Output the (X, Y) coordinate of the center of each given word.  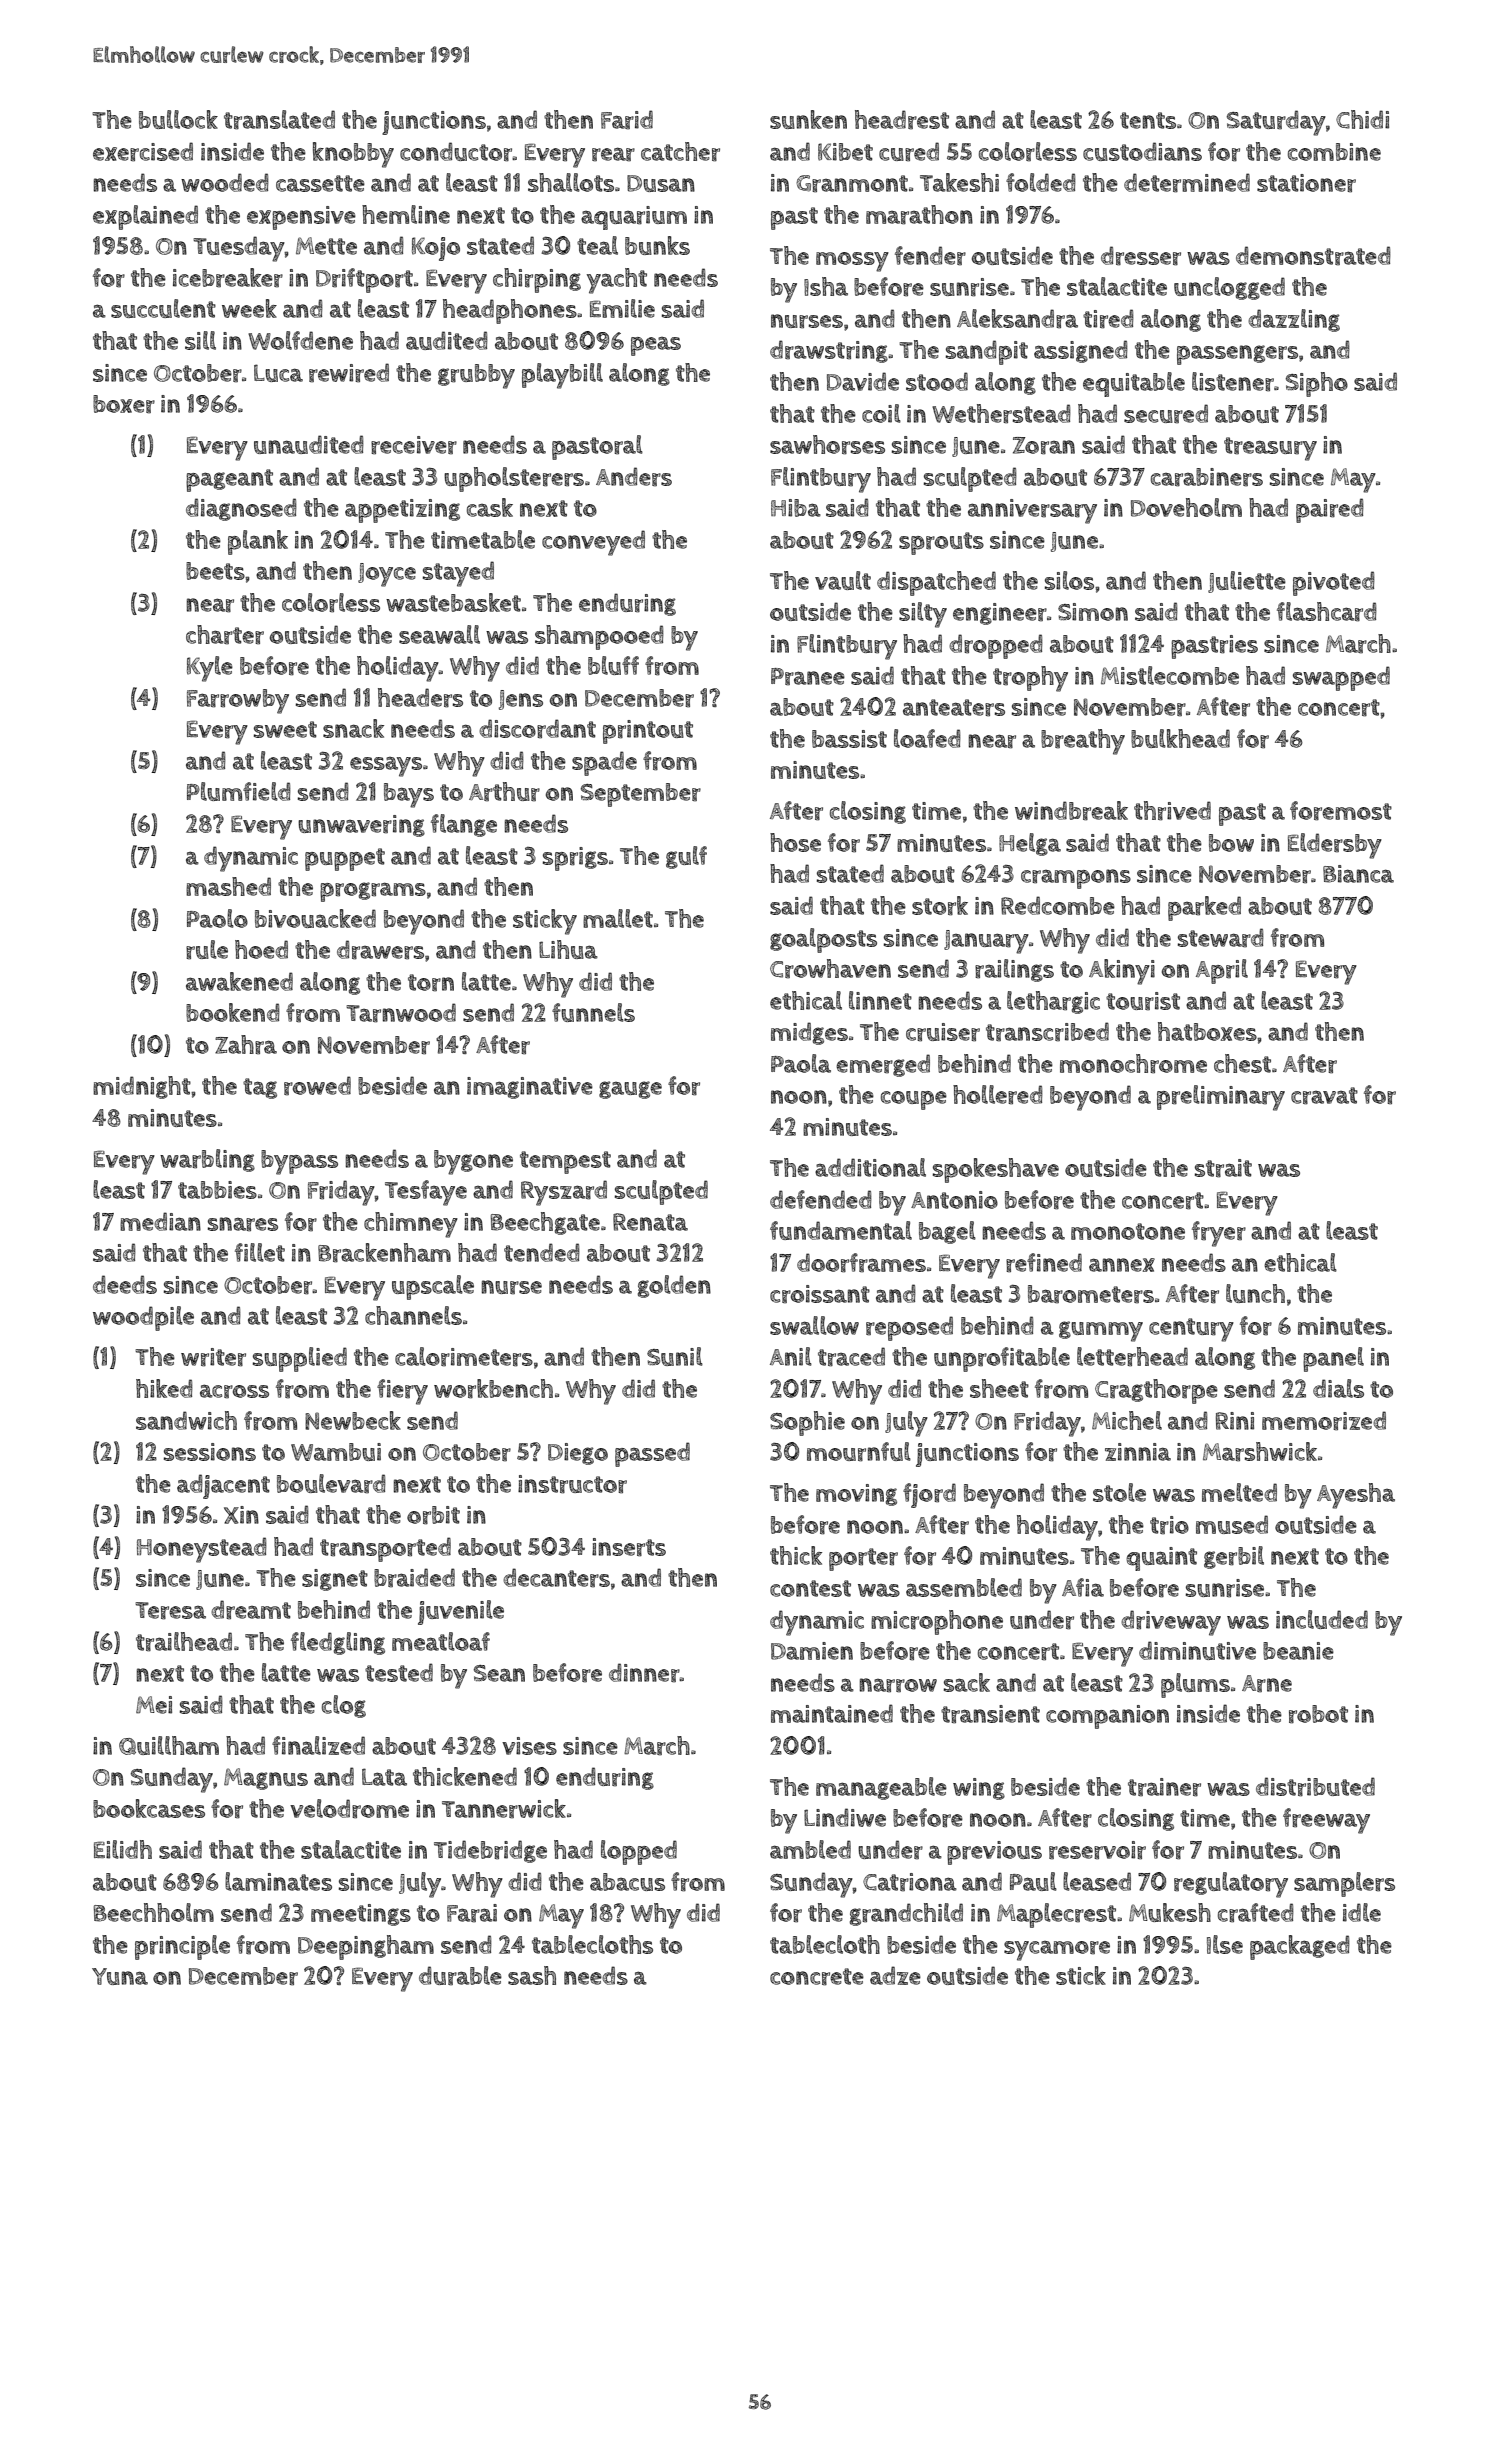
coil (881, 413)
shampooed (599, 637)
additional (870, 1167)
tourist (1143, 1001)
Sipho (1317, 384)
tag (260, 1088)
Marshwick (1260, 1452)
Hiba (796, 508)
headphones (510, 311)
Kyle (210, 669)
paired (1330, 510)
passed (652, 1454)
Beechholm (154, 1912)
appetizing (402, 511)
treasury (1270, 449)
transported (385, 1549)
